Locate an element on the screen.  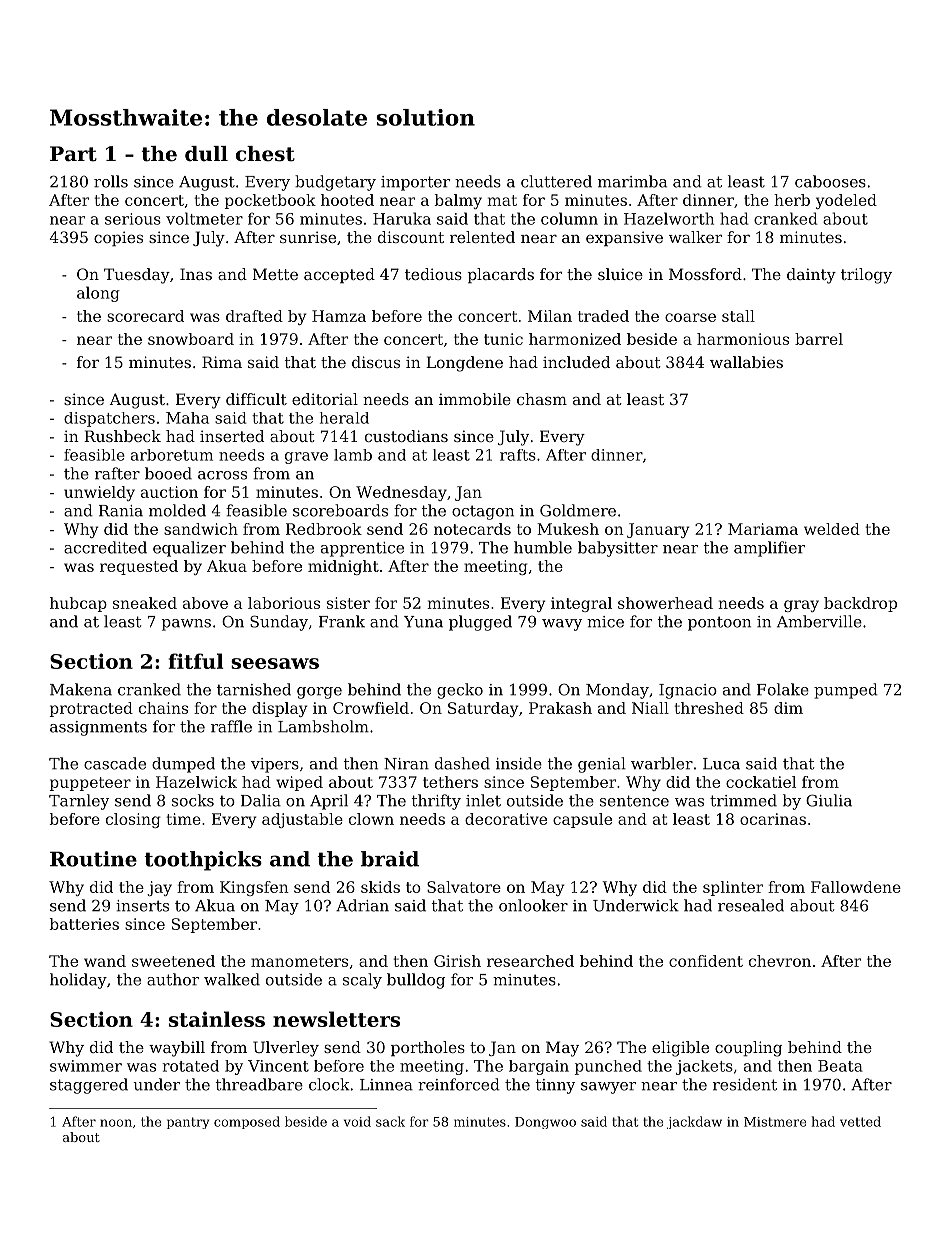
Prakash is located at coordinates (560, 708).
